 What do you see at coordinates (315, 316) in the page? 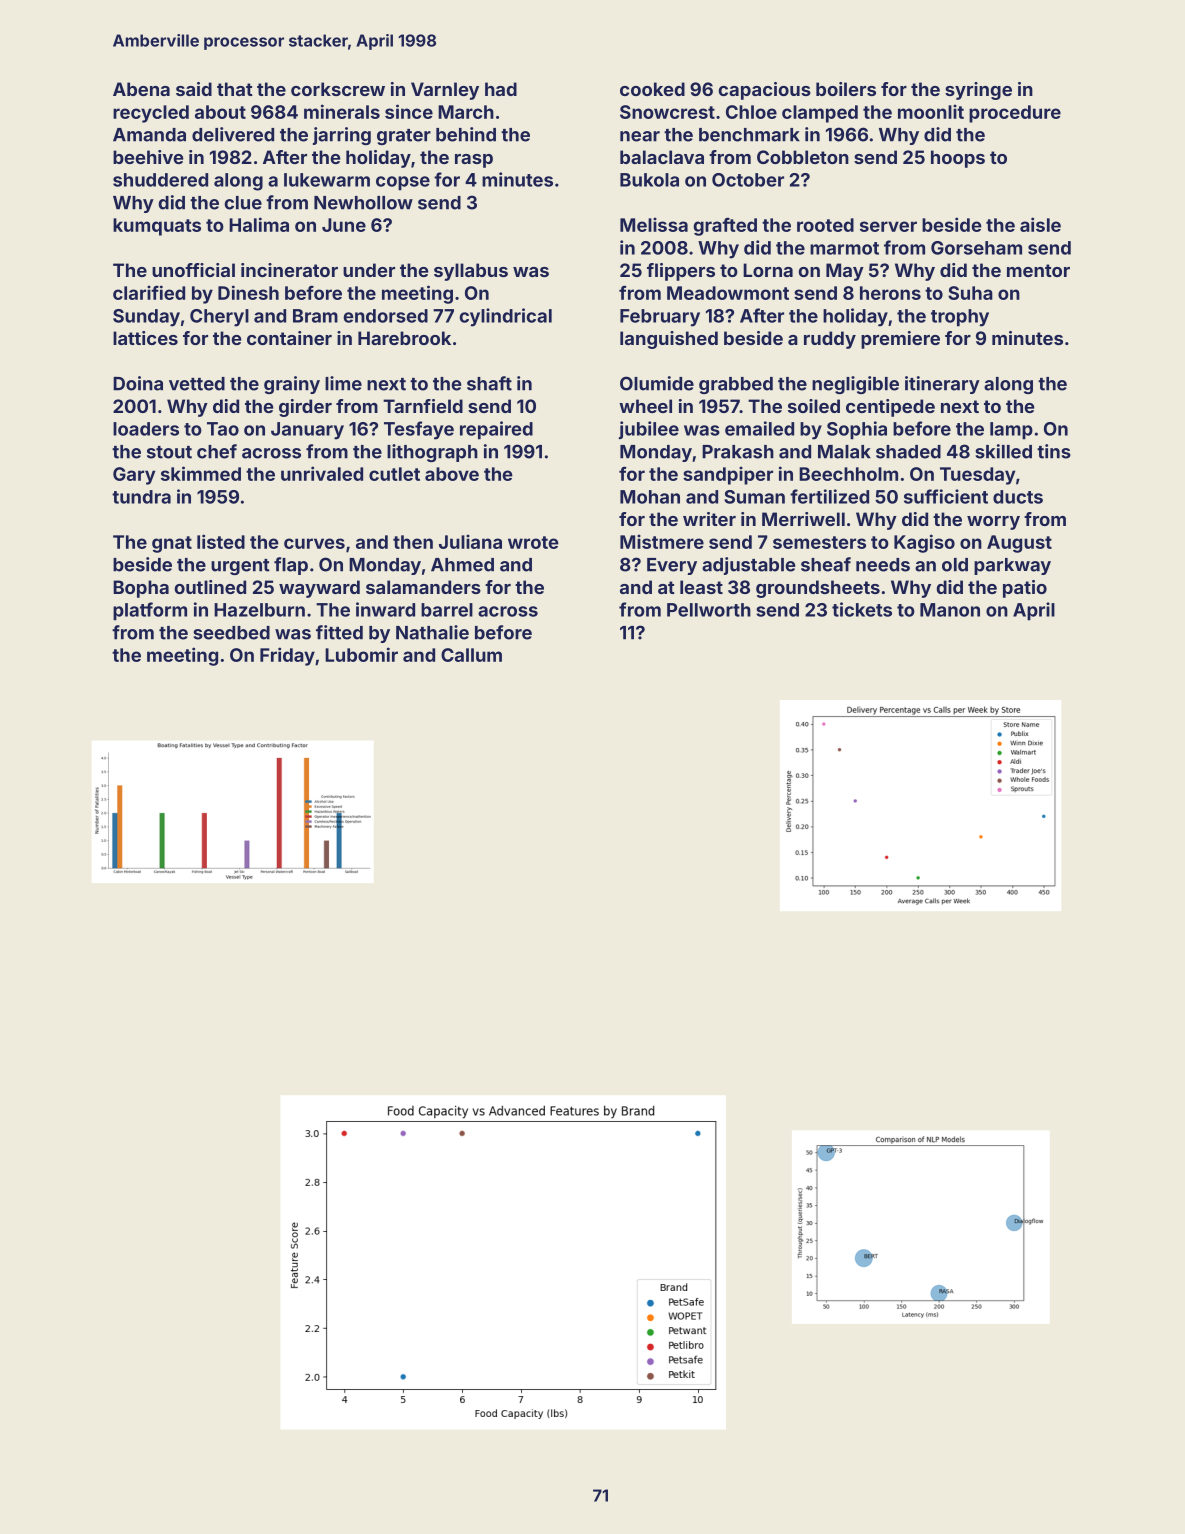
I see `Bram` at bounding box center [315, 316].
